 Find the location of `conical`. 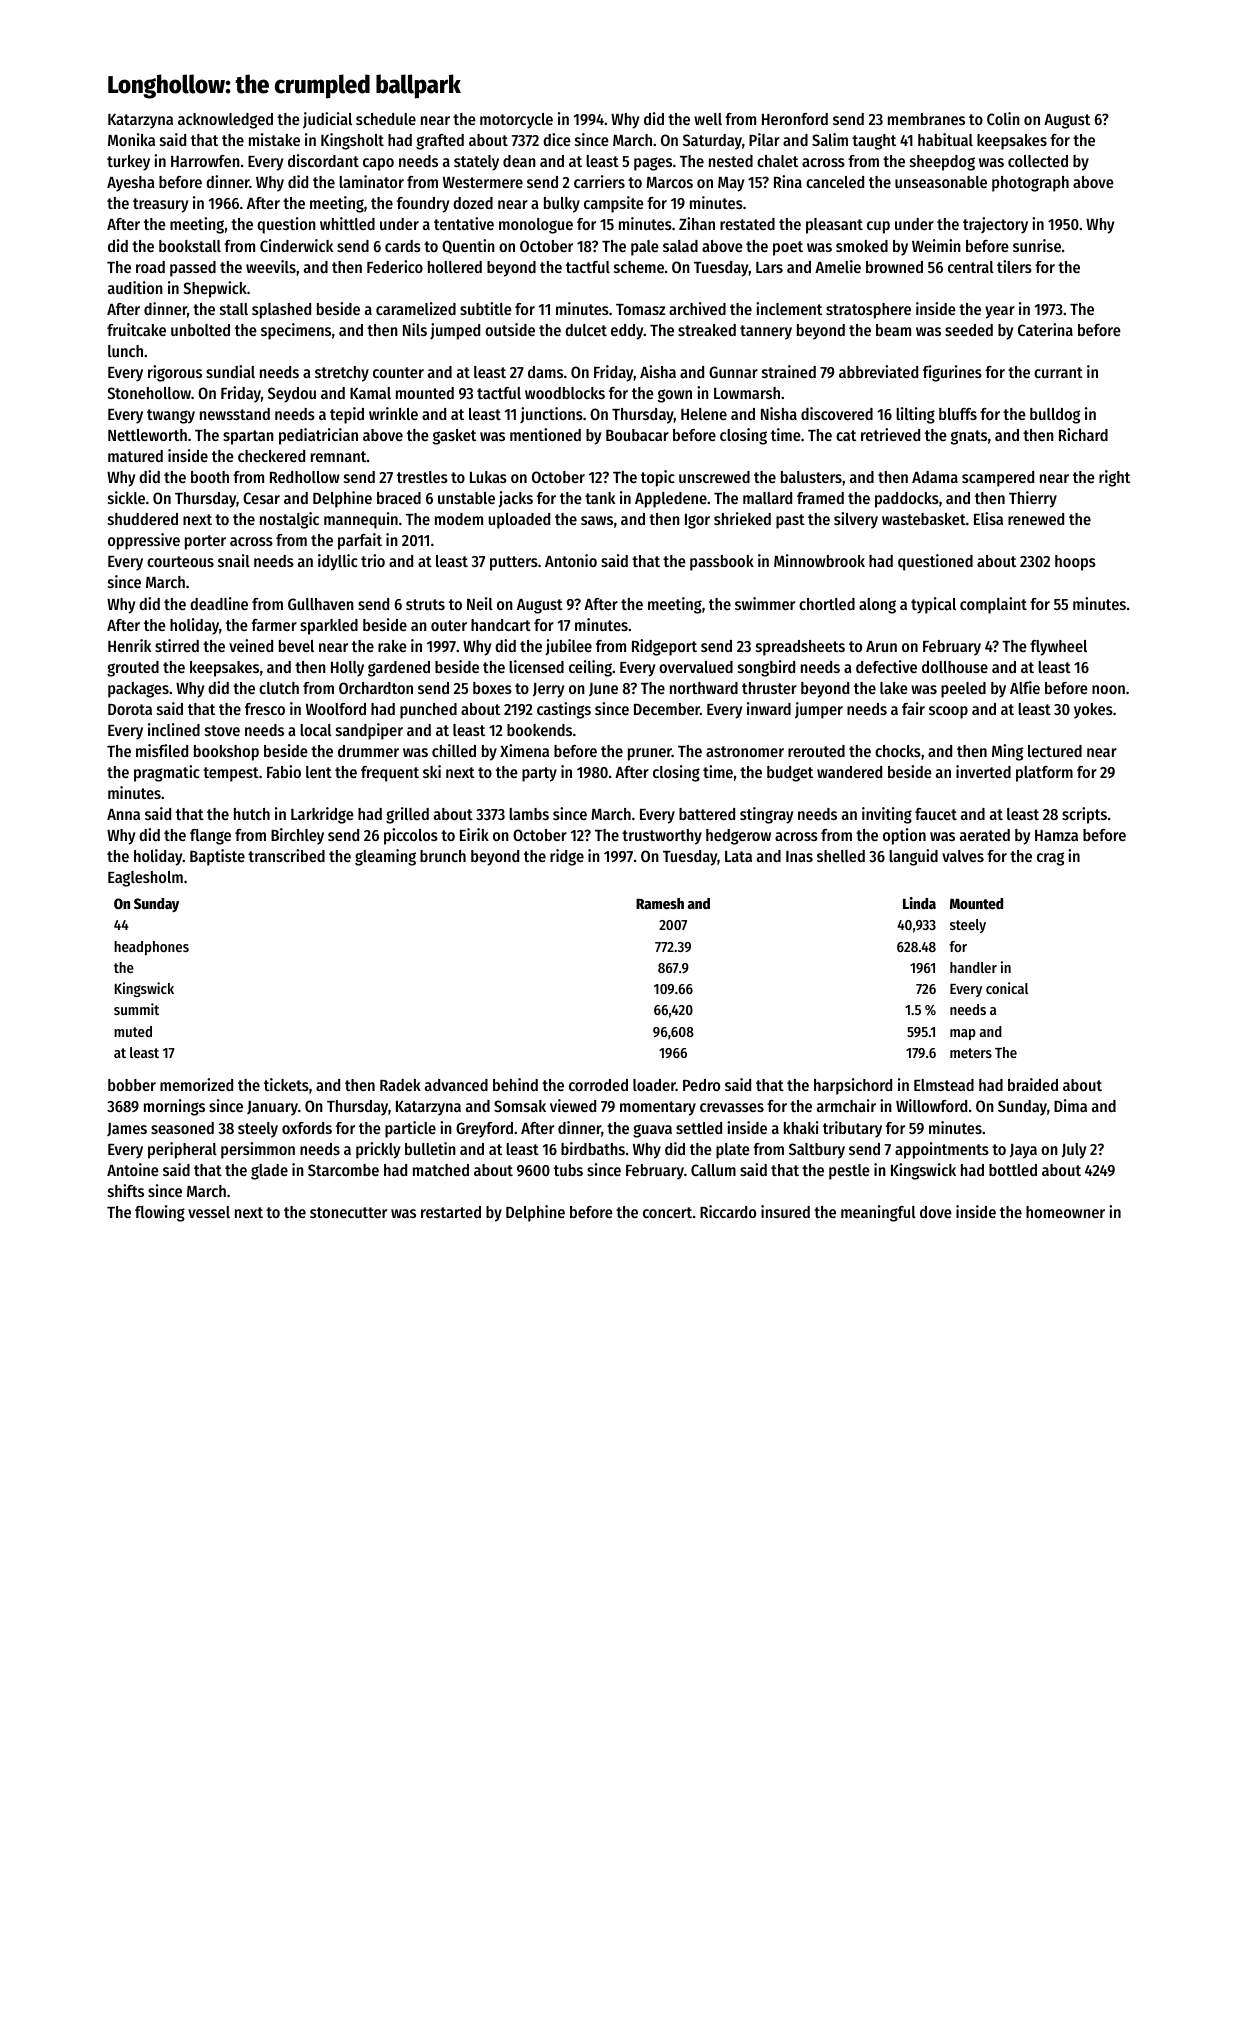

conical is located at coordinates (1007, 988).
